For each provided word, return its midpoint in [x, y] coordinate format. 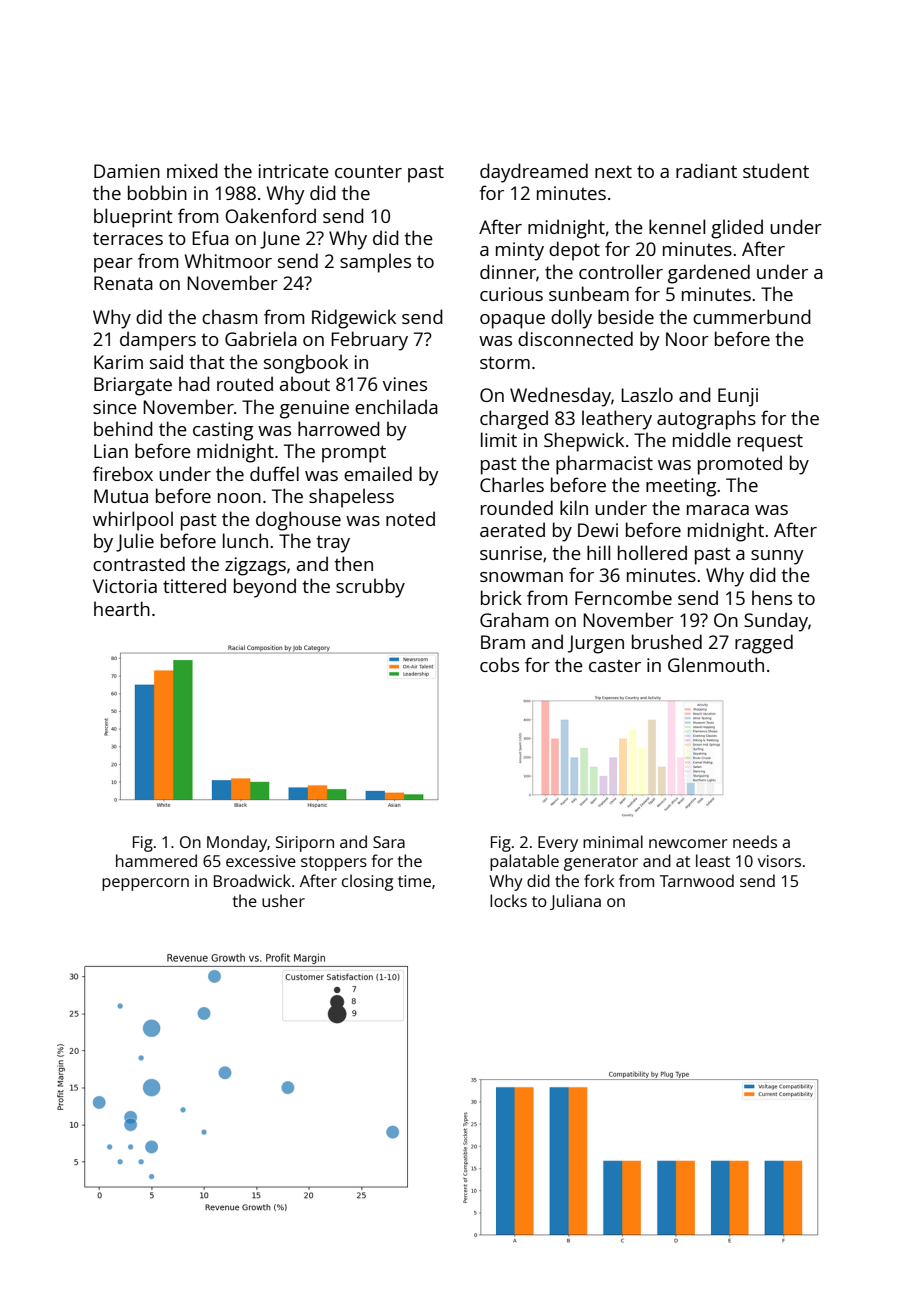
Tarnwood [697, 880]
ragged [764, 644]
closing [367, 882]
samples [375, 263]
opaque [512, 321]
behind [123, 428]
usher [283, 900]
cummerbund [752, 316]
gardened [709, 274]
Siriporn [305, 844]
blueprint [133, 218]
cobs [499, 664]
